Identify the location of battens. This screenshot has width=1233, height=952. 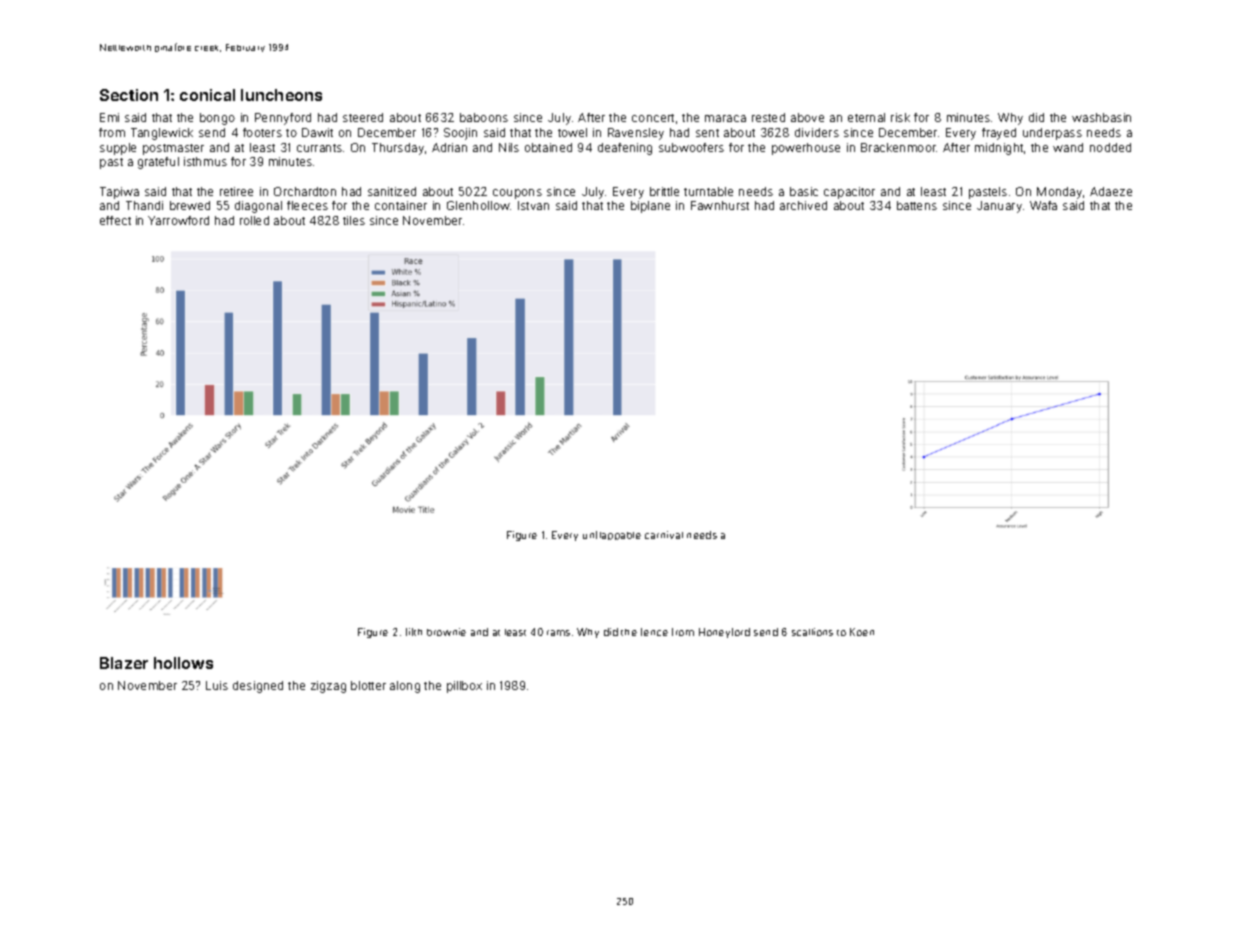
(917, 205).
